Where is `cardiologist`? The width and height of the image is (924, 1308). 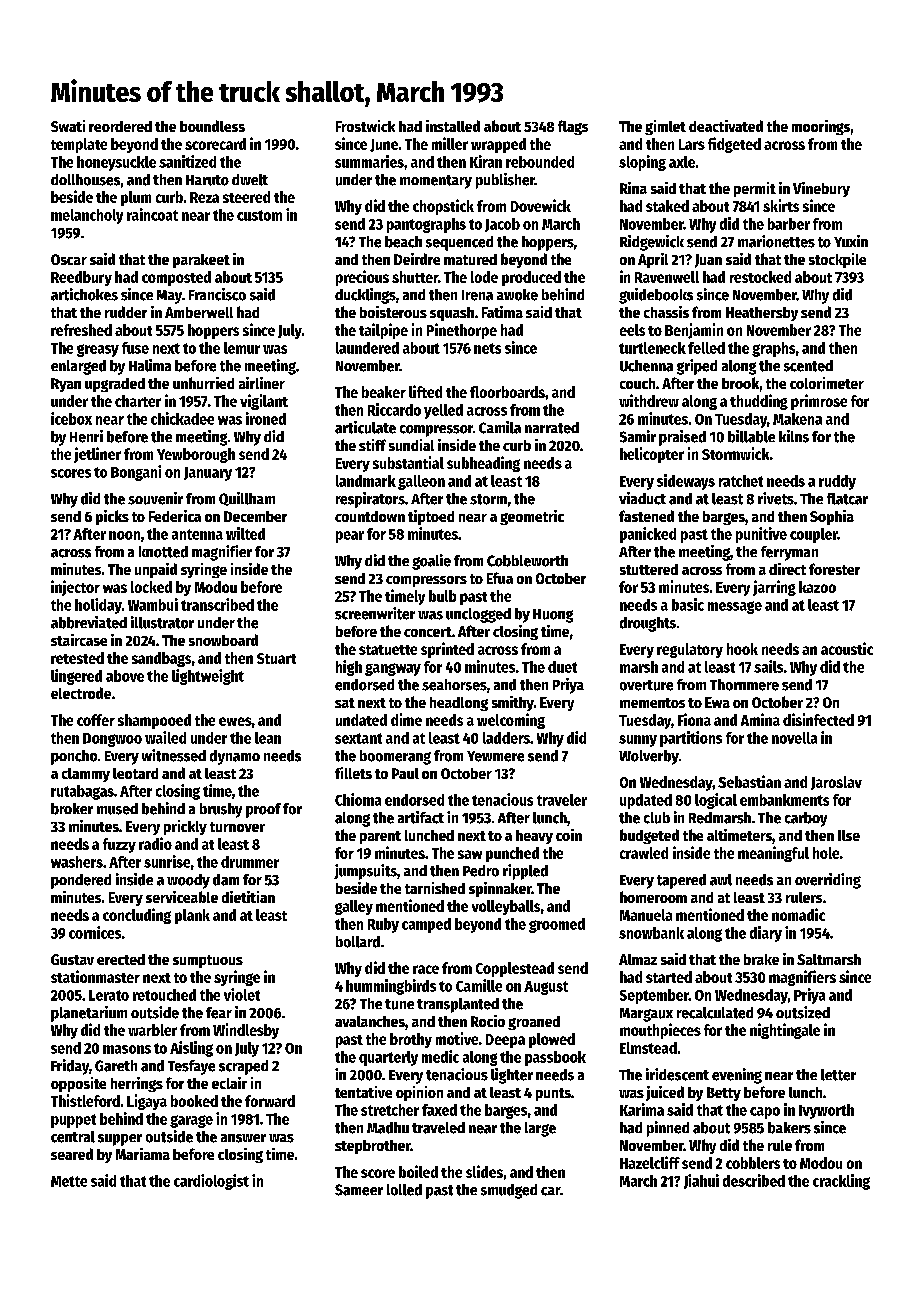
cardiologist is located at coordinates (211, 1182).
